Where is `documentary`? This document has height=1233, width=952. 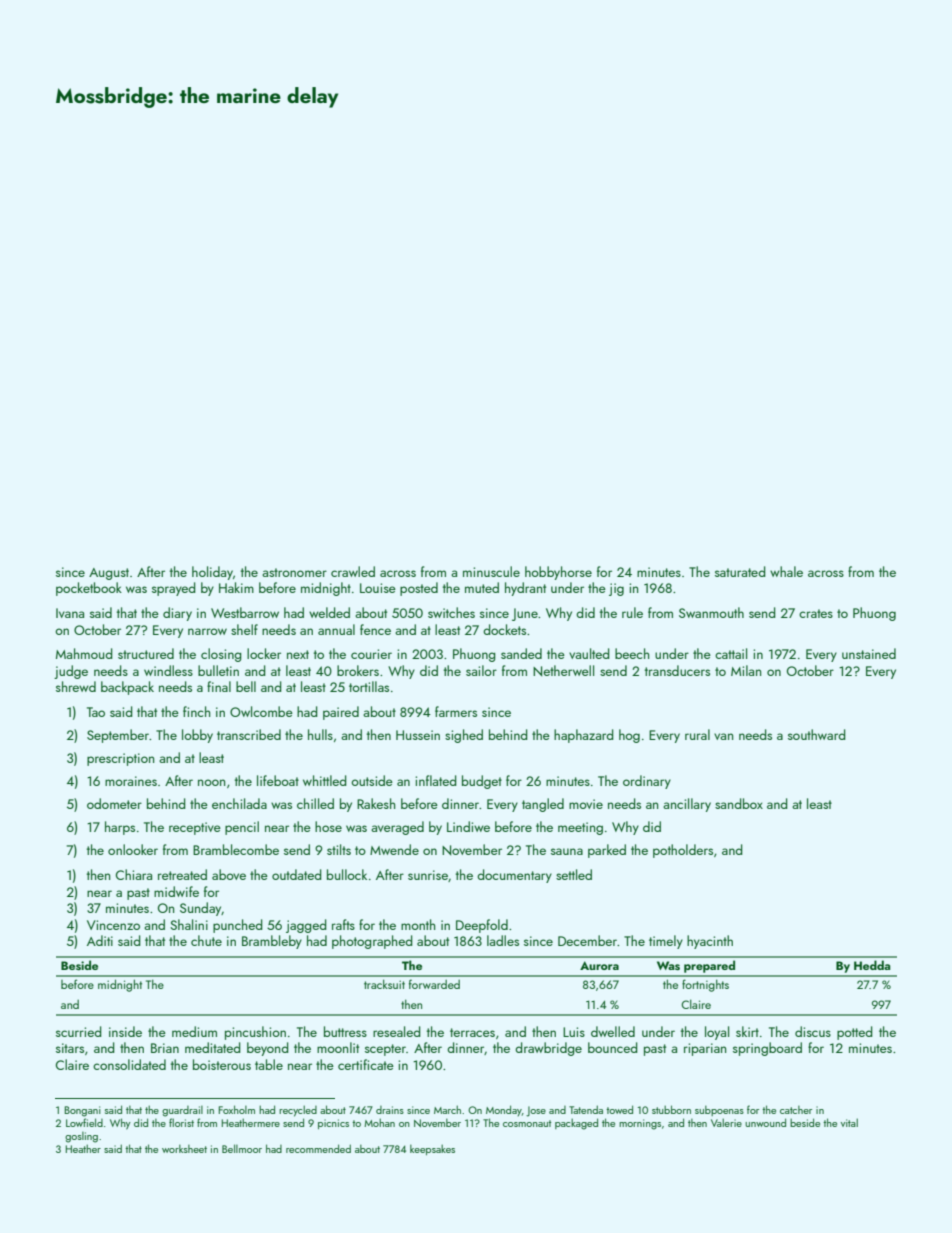 documentary is located at coordinates (514, 876).
